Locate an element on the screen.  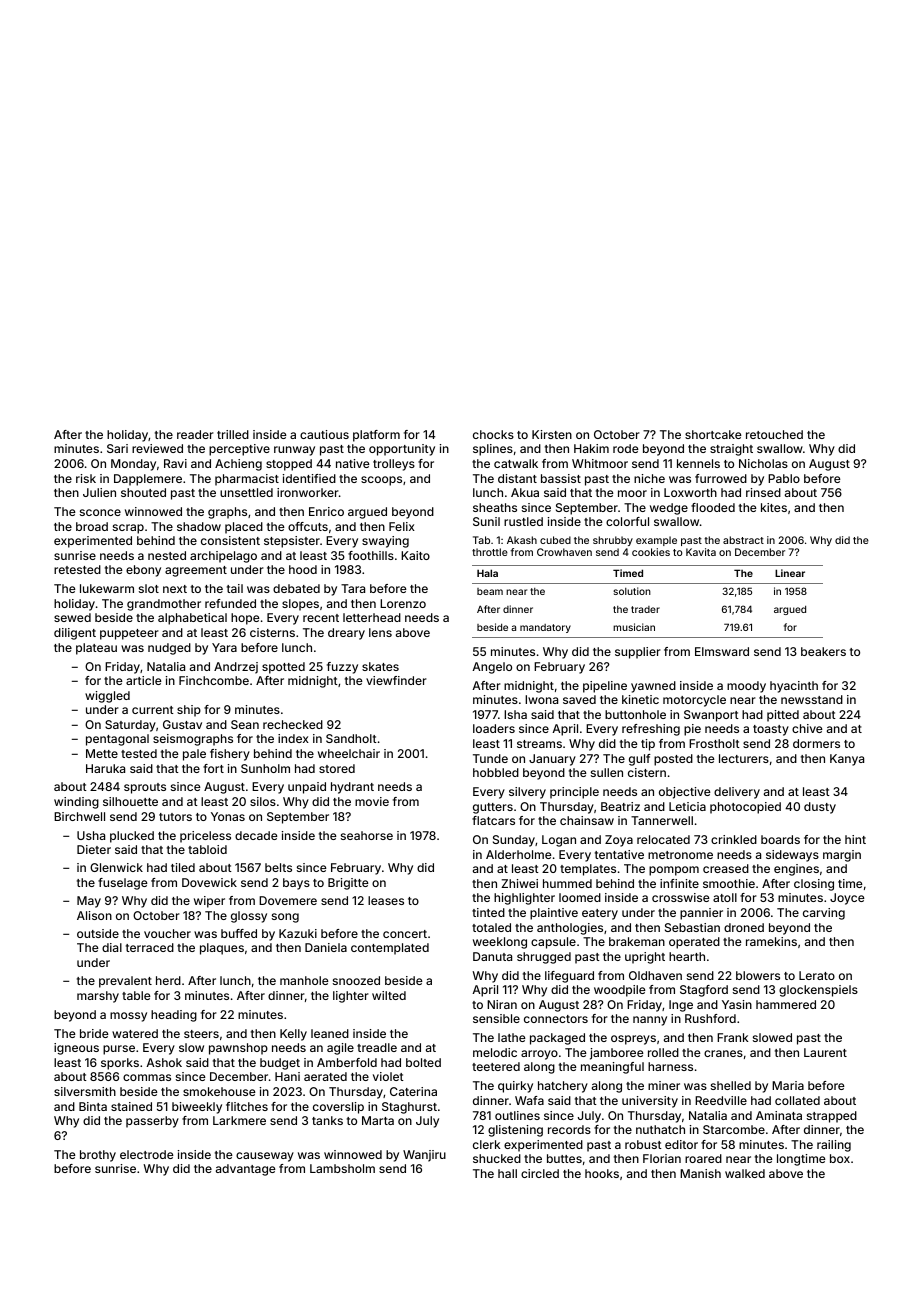
scrap is located at coordinates (128, 529).
